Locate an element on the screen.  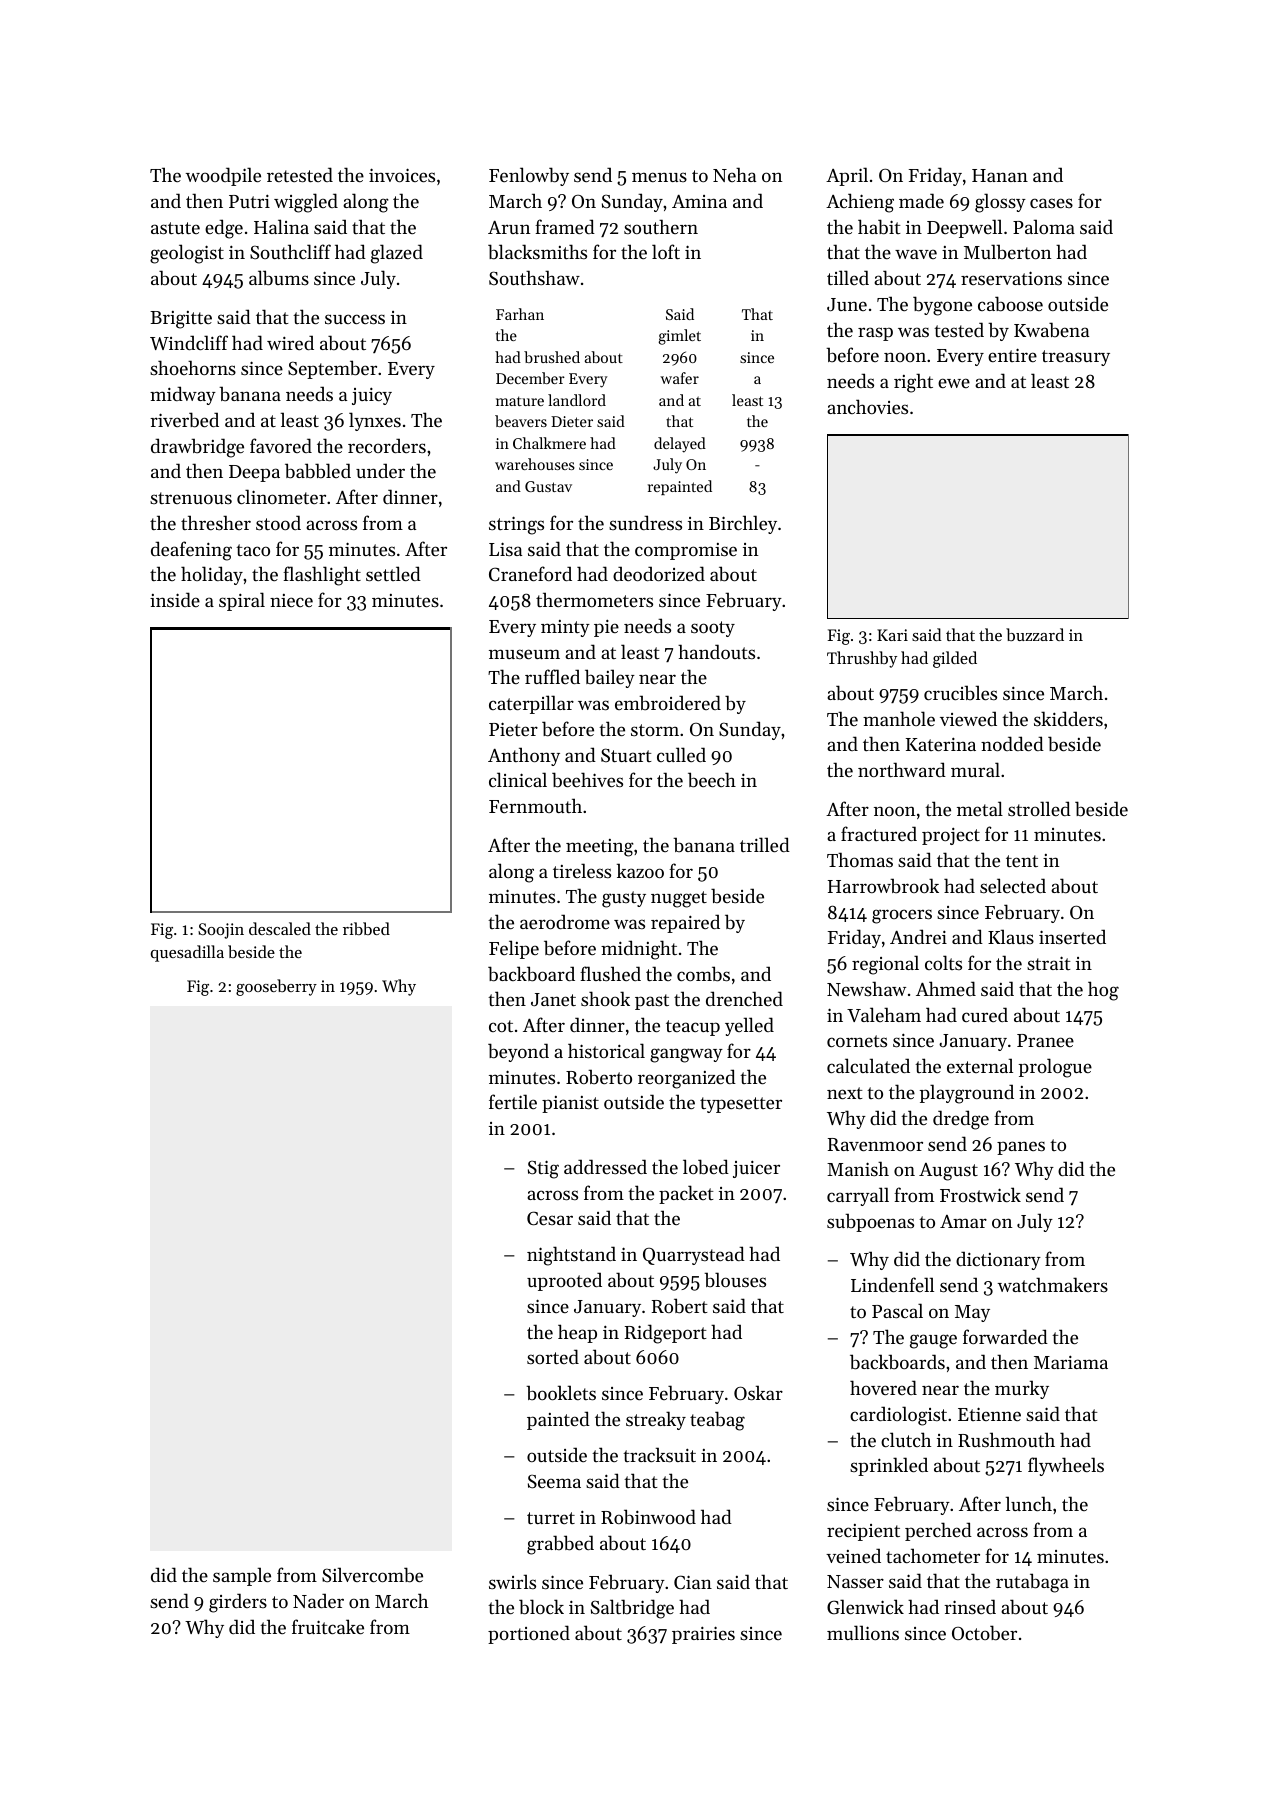
storm is located at coordinates (655, 730).
